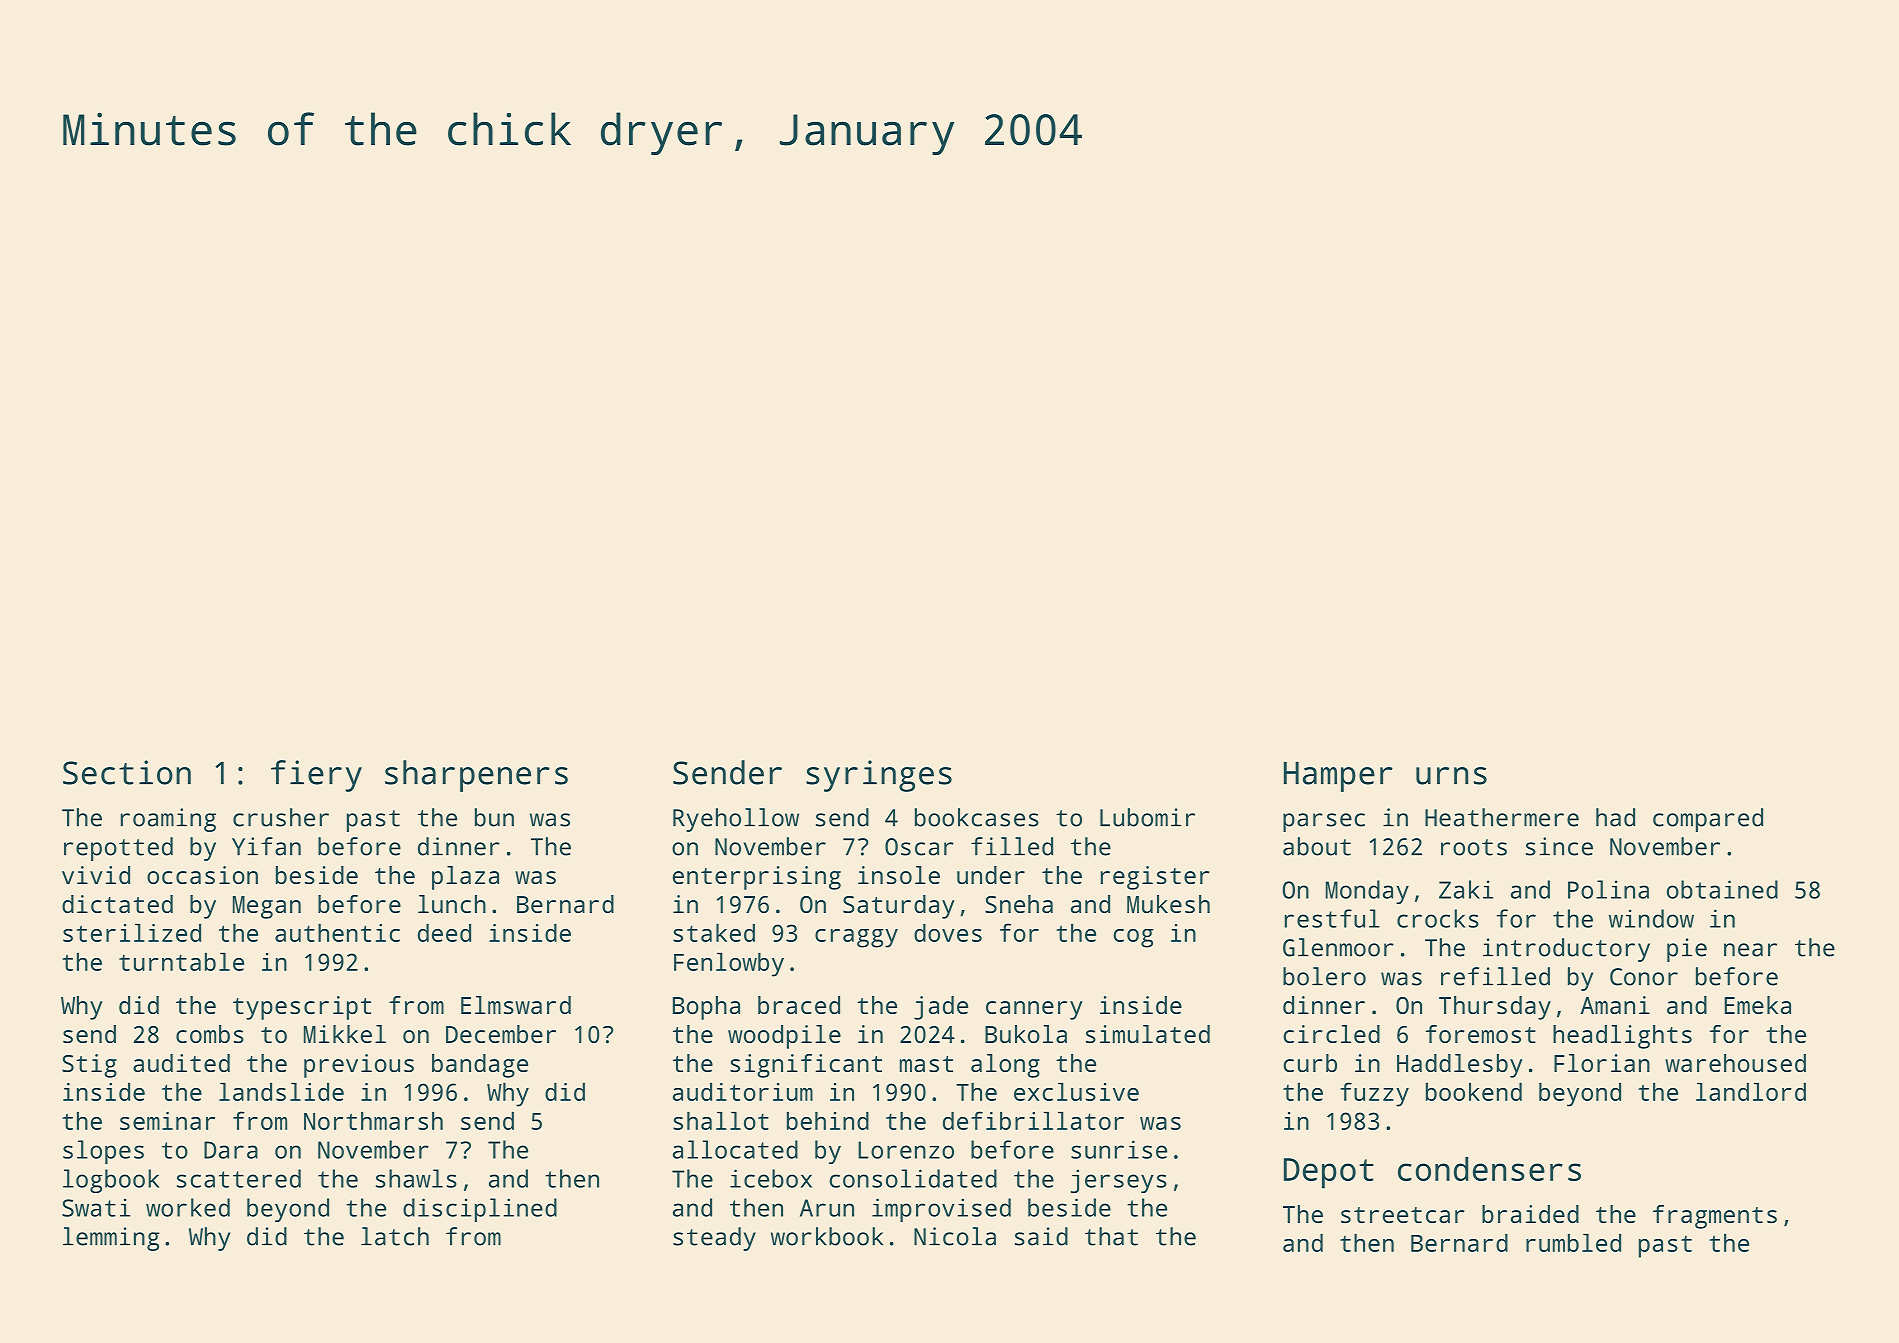 The image size is (1899, 1343). I want to click on Oscar, so click(919, 847).
